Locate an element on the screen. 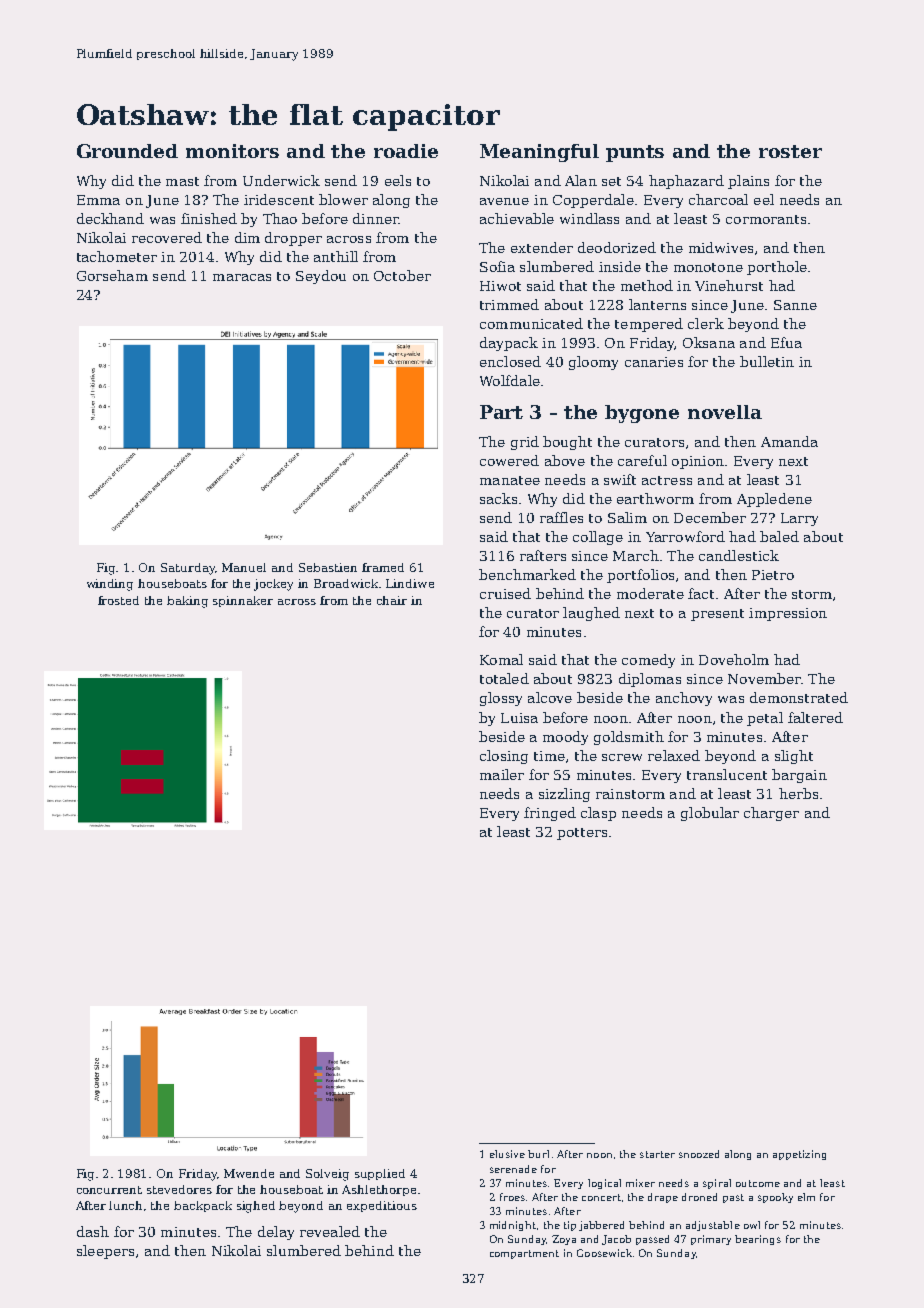 This screenshot has width=924, height=1308. delay is located at coordinates (276, 1233).
